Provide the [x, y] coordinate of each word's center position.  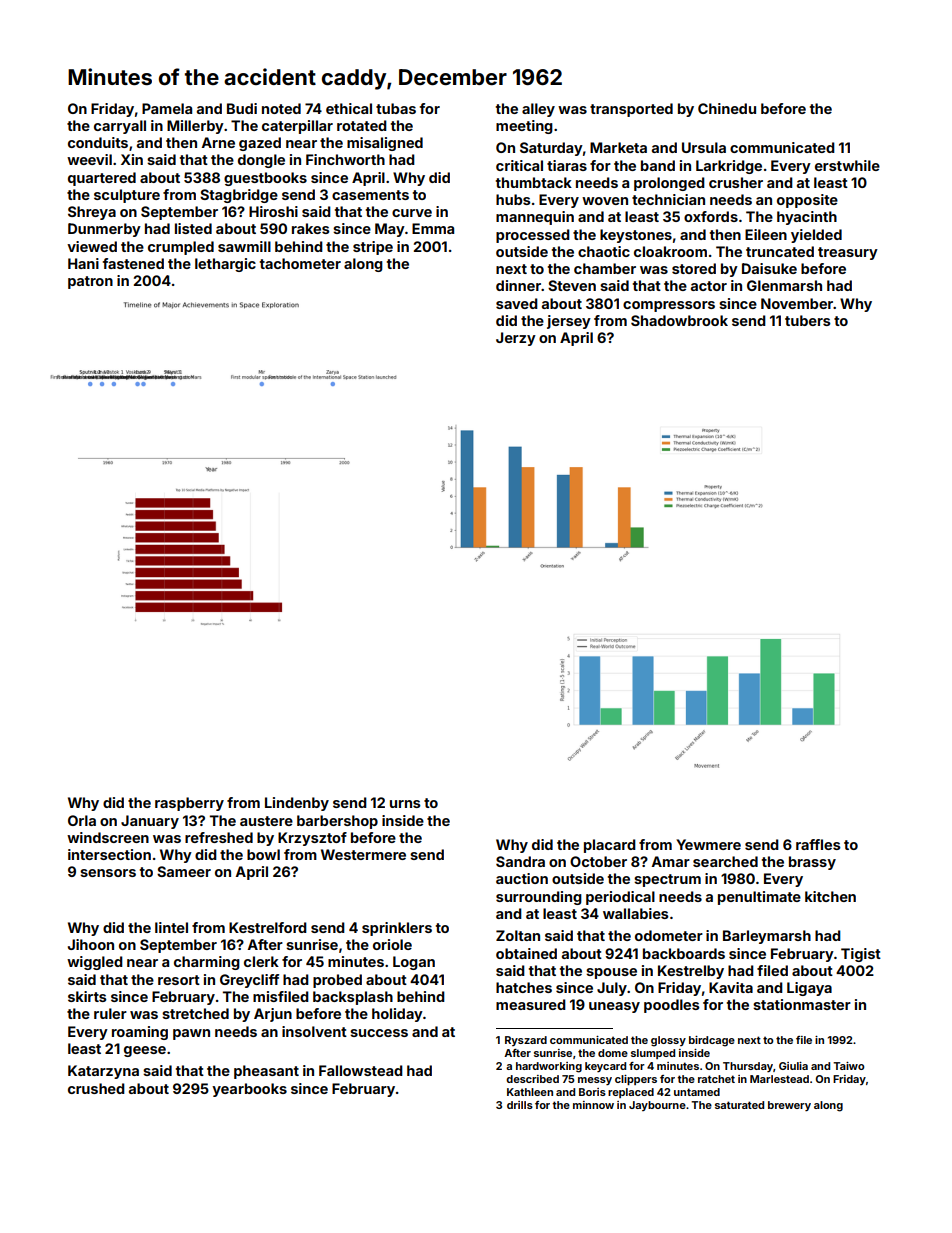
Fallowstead [361, 1070]
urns [405, 804]
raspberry [189, 804]
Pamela [167, 108]
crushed [96, 1088]
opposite [807, 201]
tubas [396, 108]
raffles [818, 844]
